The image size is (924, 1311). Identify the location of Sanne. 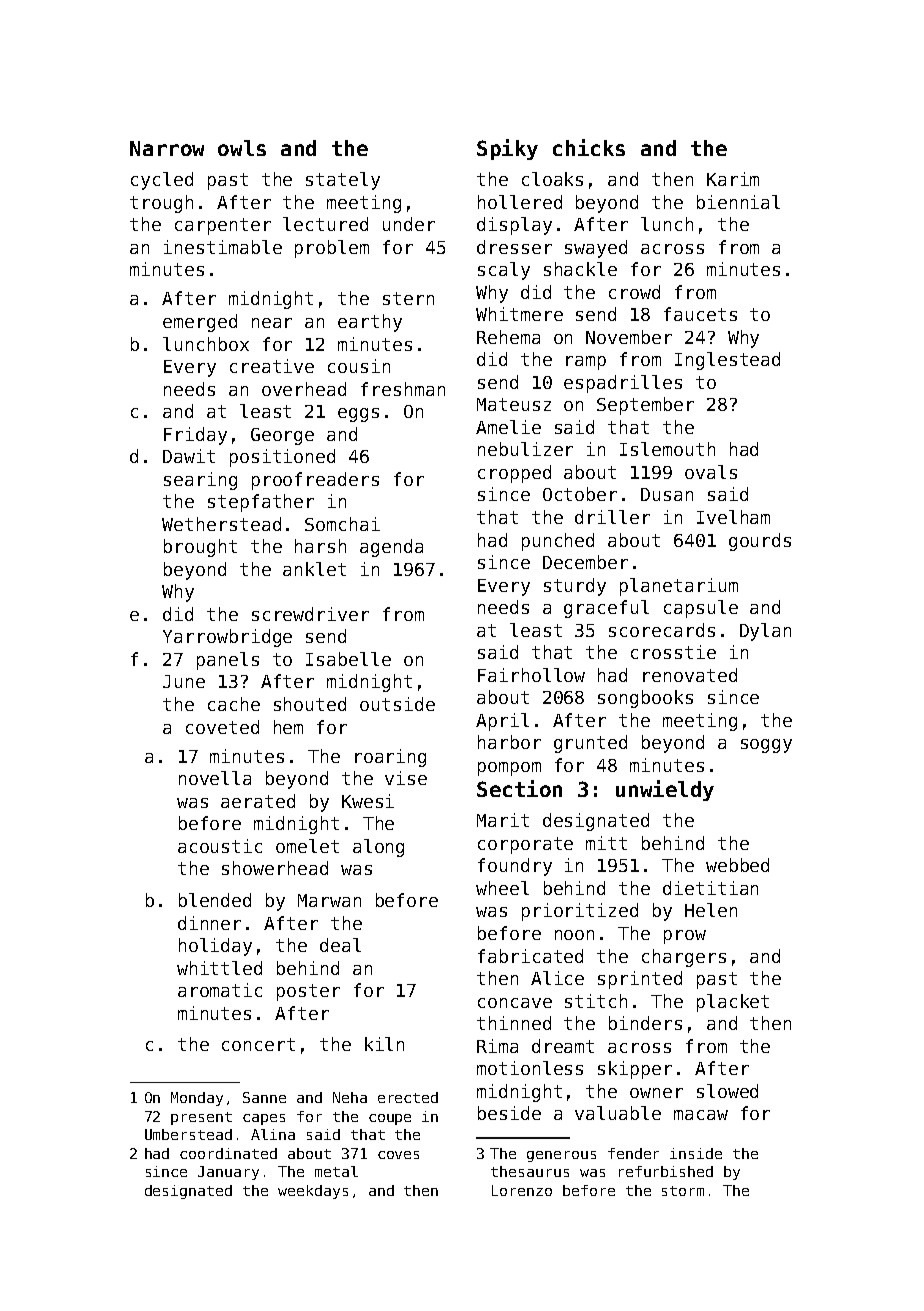
(264, 1097).
